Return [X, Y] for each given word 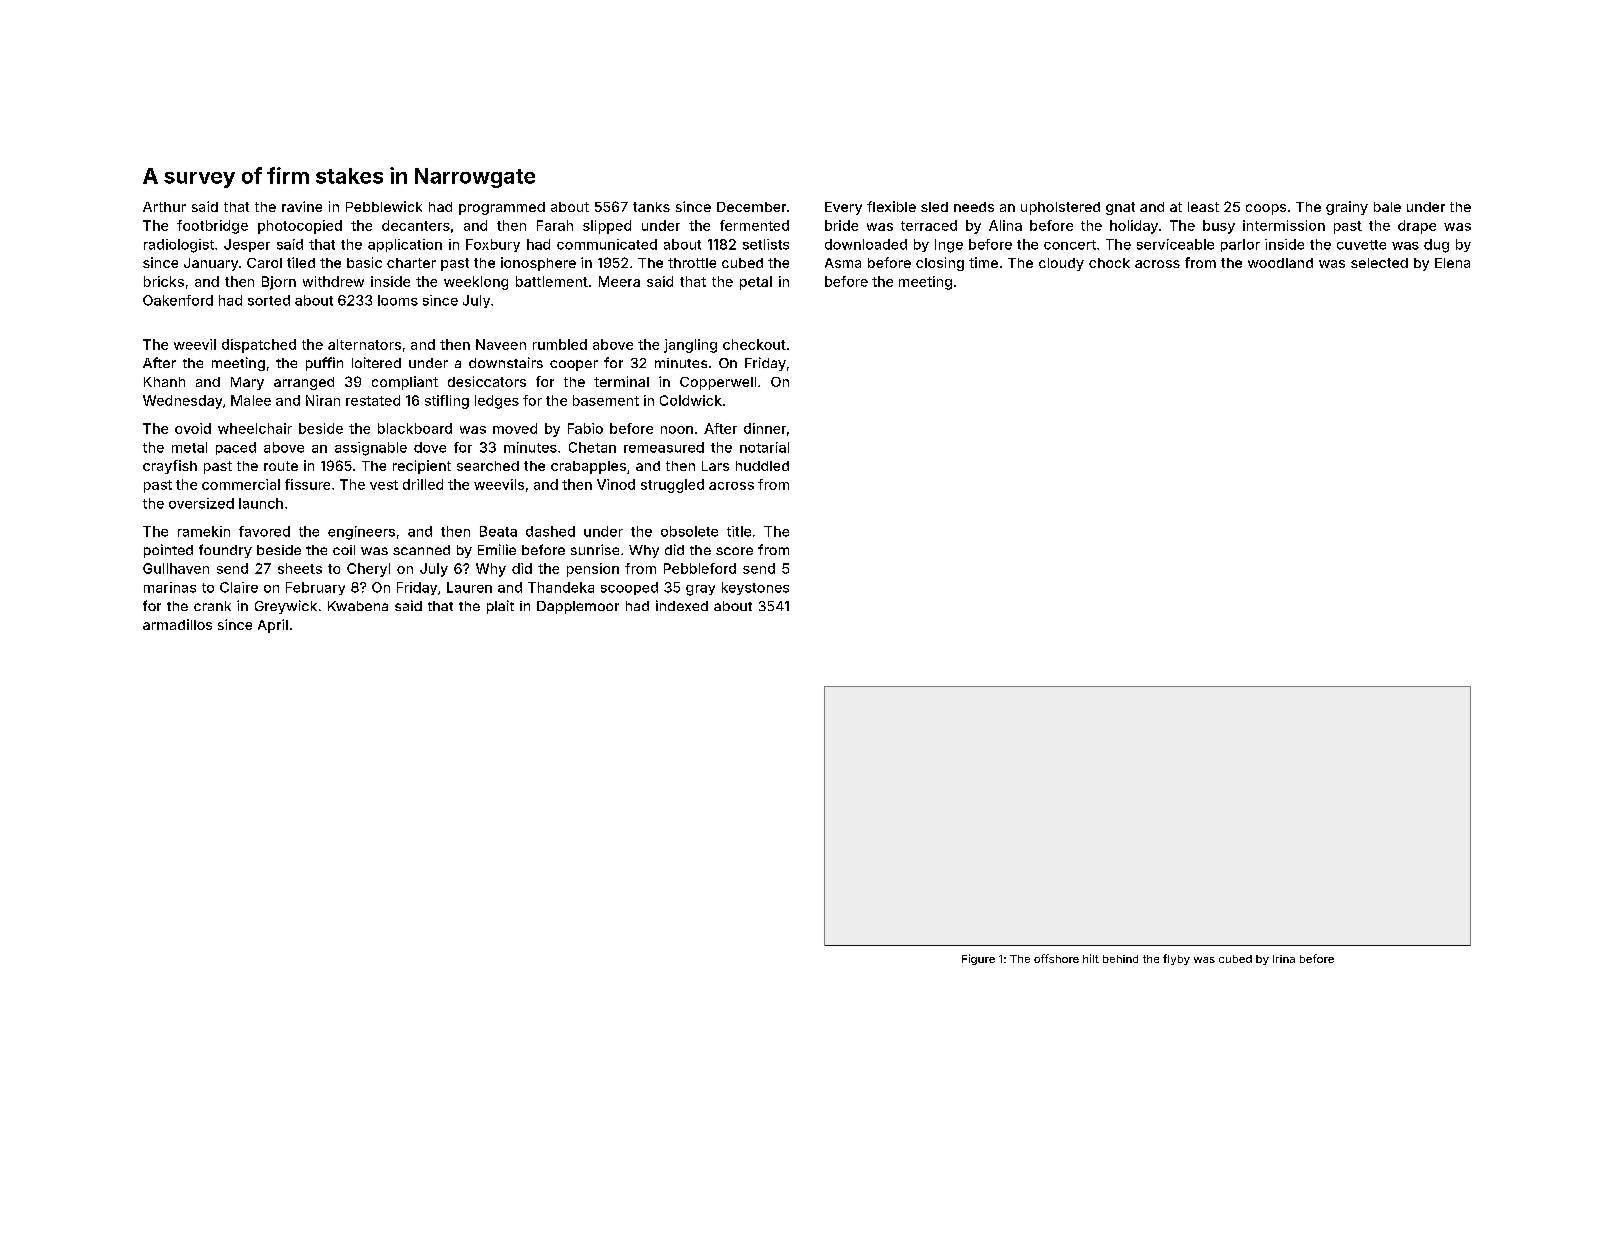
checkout [754, 344]
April [273, 626]
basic [364, 262]
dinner [765, 428]
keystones [755, 588]
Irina [1284, 959]
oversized [201, 503]
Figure [978, 959]
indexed [682, 605]
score [734, 551]
